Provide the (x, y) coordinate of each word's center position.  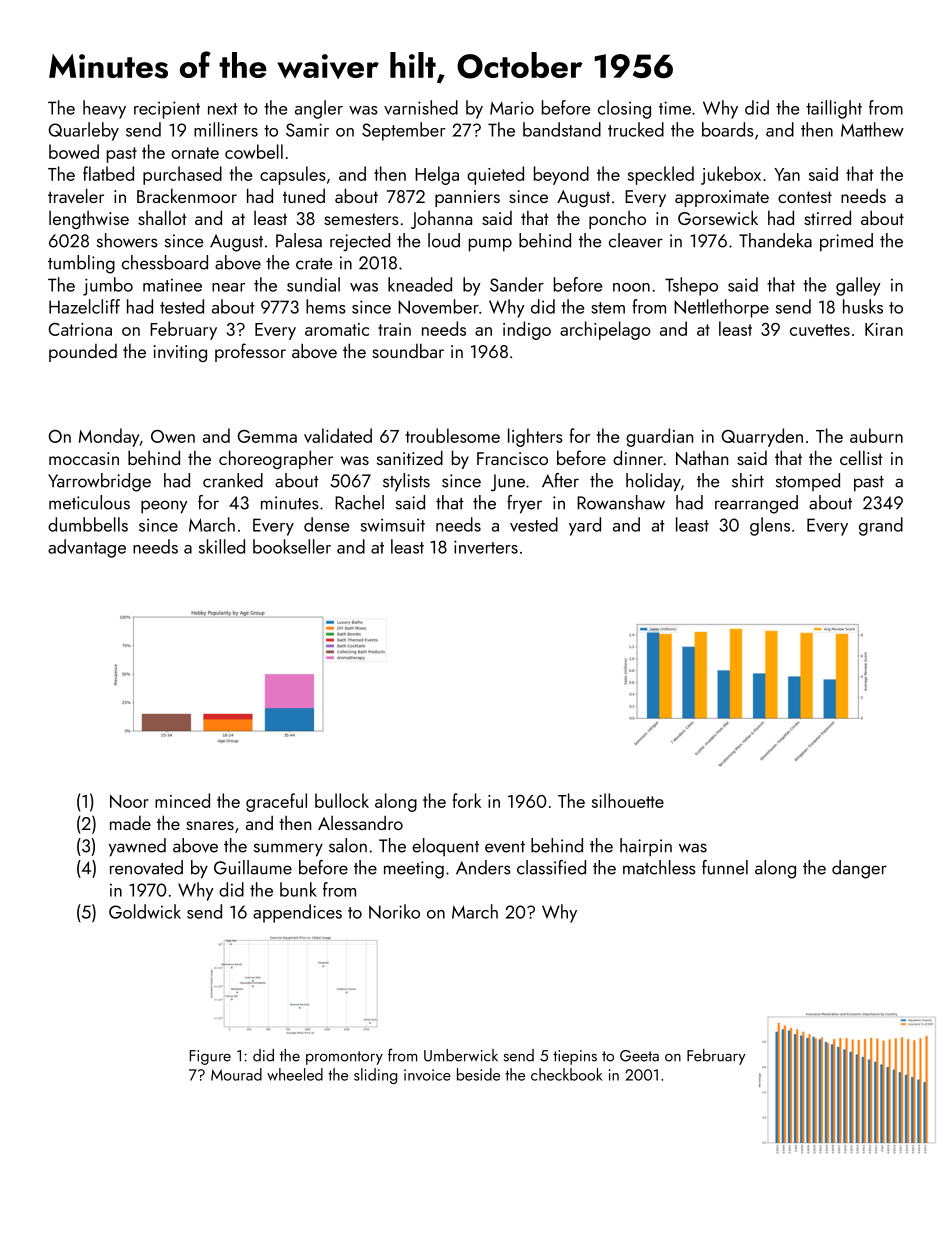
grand (881, 526)
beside (478, 1074)
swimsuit (393, 525)
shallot (162, 217)
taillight (834, 109)
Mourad (236, 1074)
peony (164, 507)
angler (319, 109)
